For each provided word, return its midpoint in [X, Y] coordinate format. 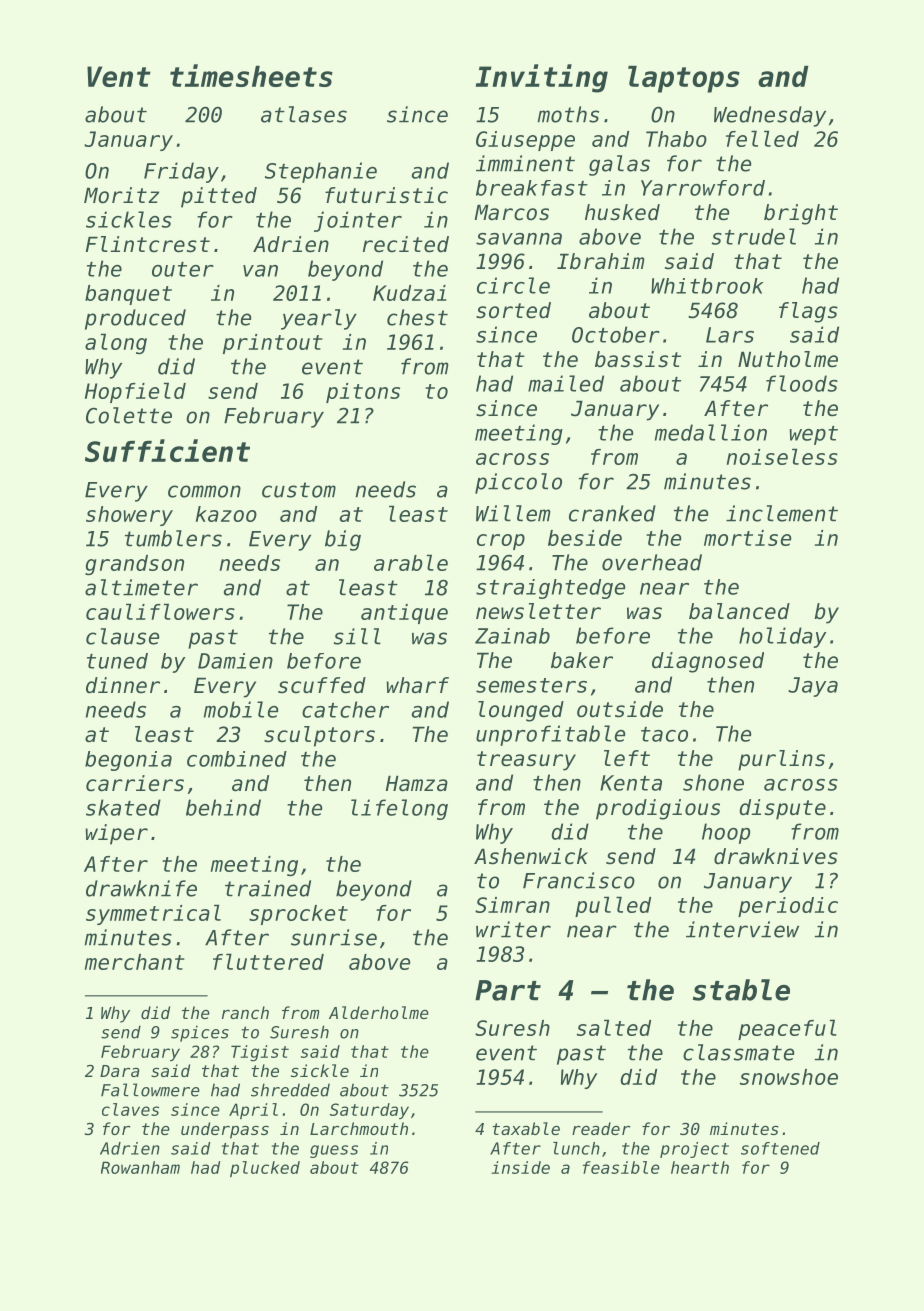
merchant [135, 962]
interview [742, 929]
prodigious [658, 809]
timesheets [251, 75]
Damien [235, 661]
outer [183, 269]
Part [508, 990]
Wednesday [770, 116]
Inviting [542, 78]
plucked [265, 1169]
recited [406, 244]
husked [622, 212]
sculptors [319, 736]
